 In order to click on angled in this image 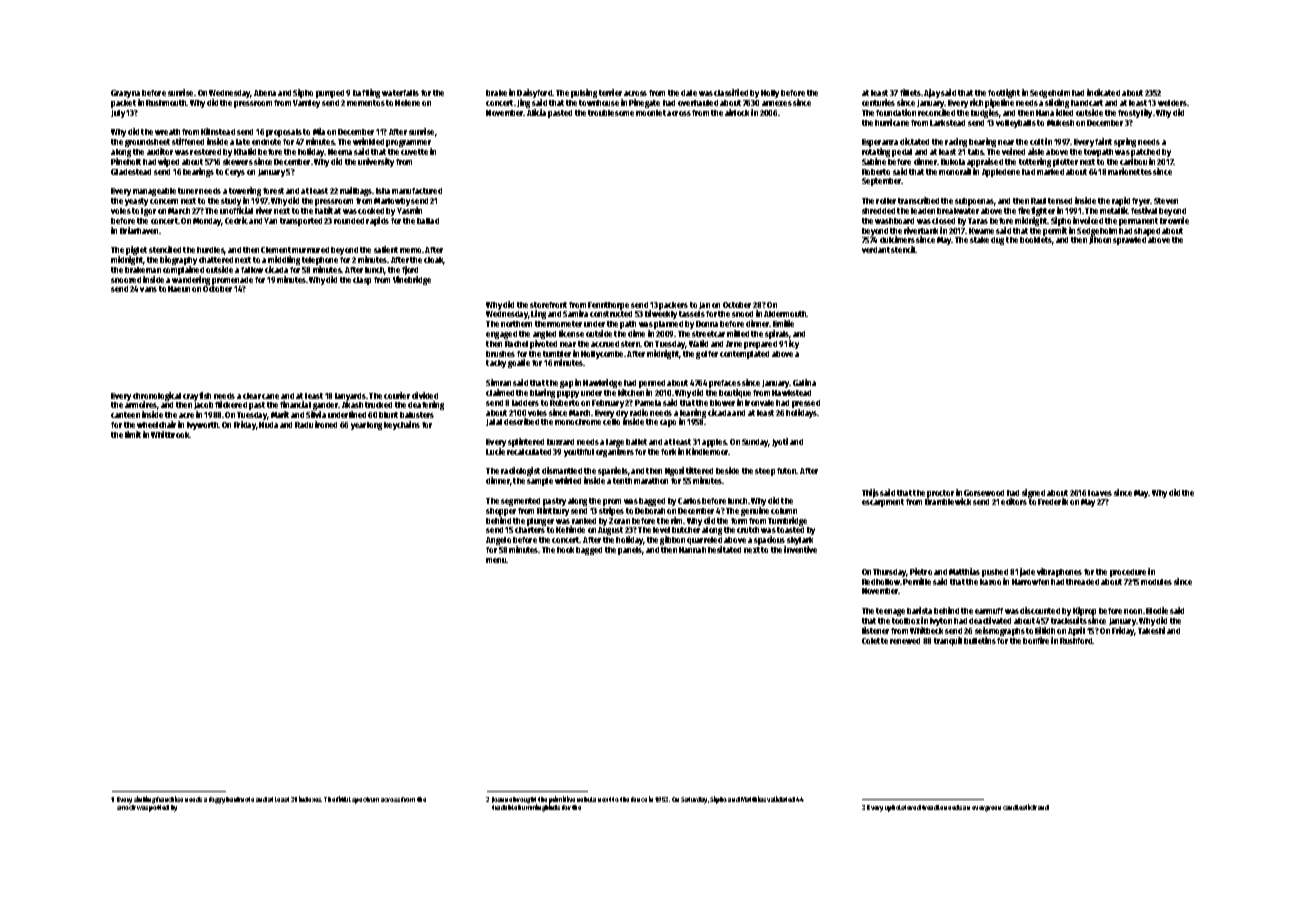, I will do `click(544, 335)`.
